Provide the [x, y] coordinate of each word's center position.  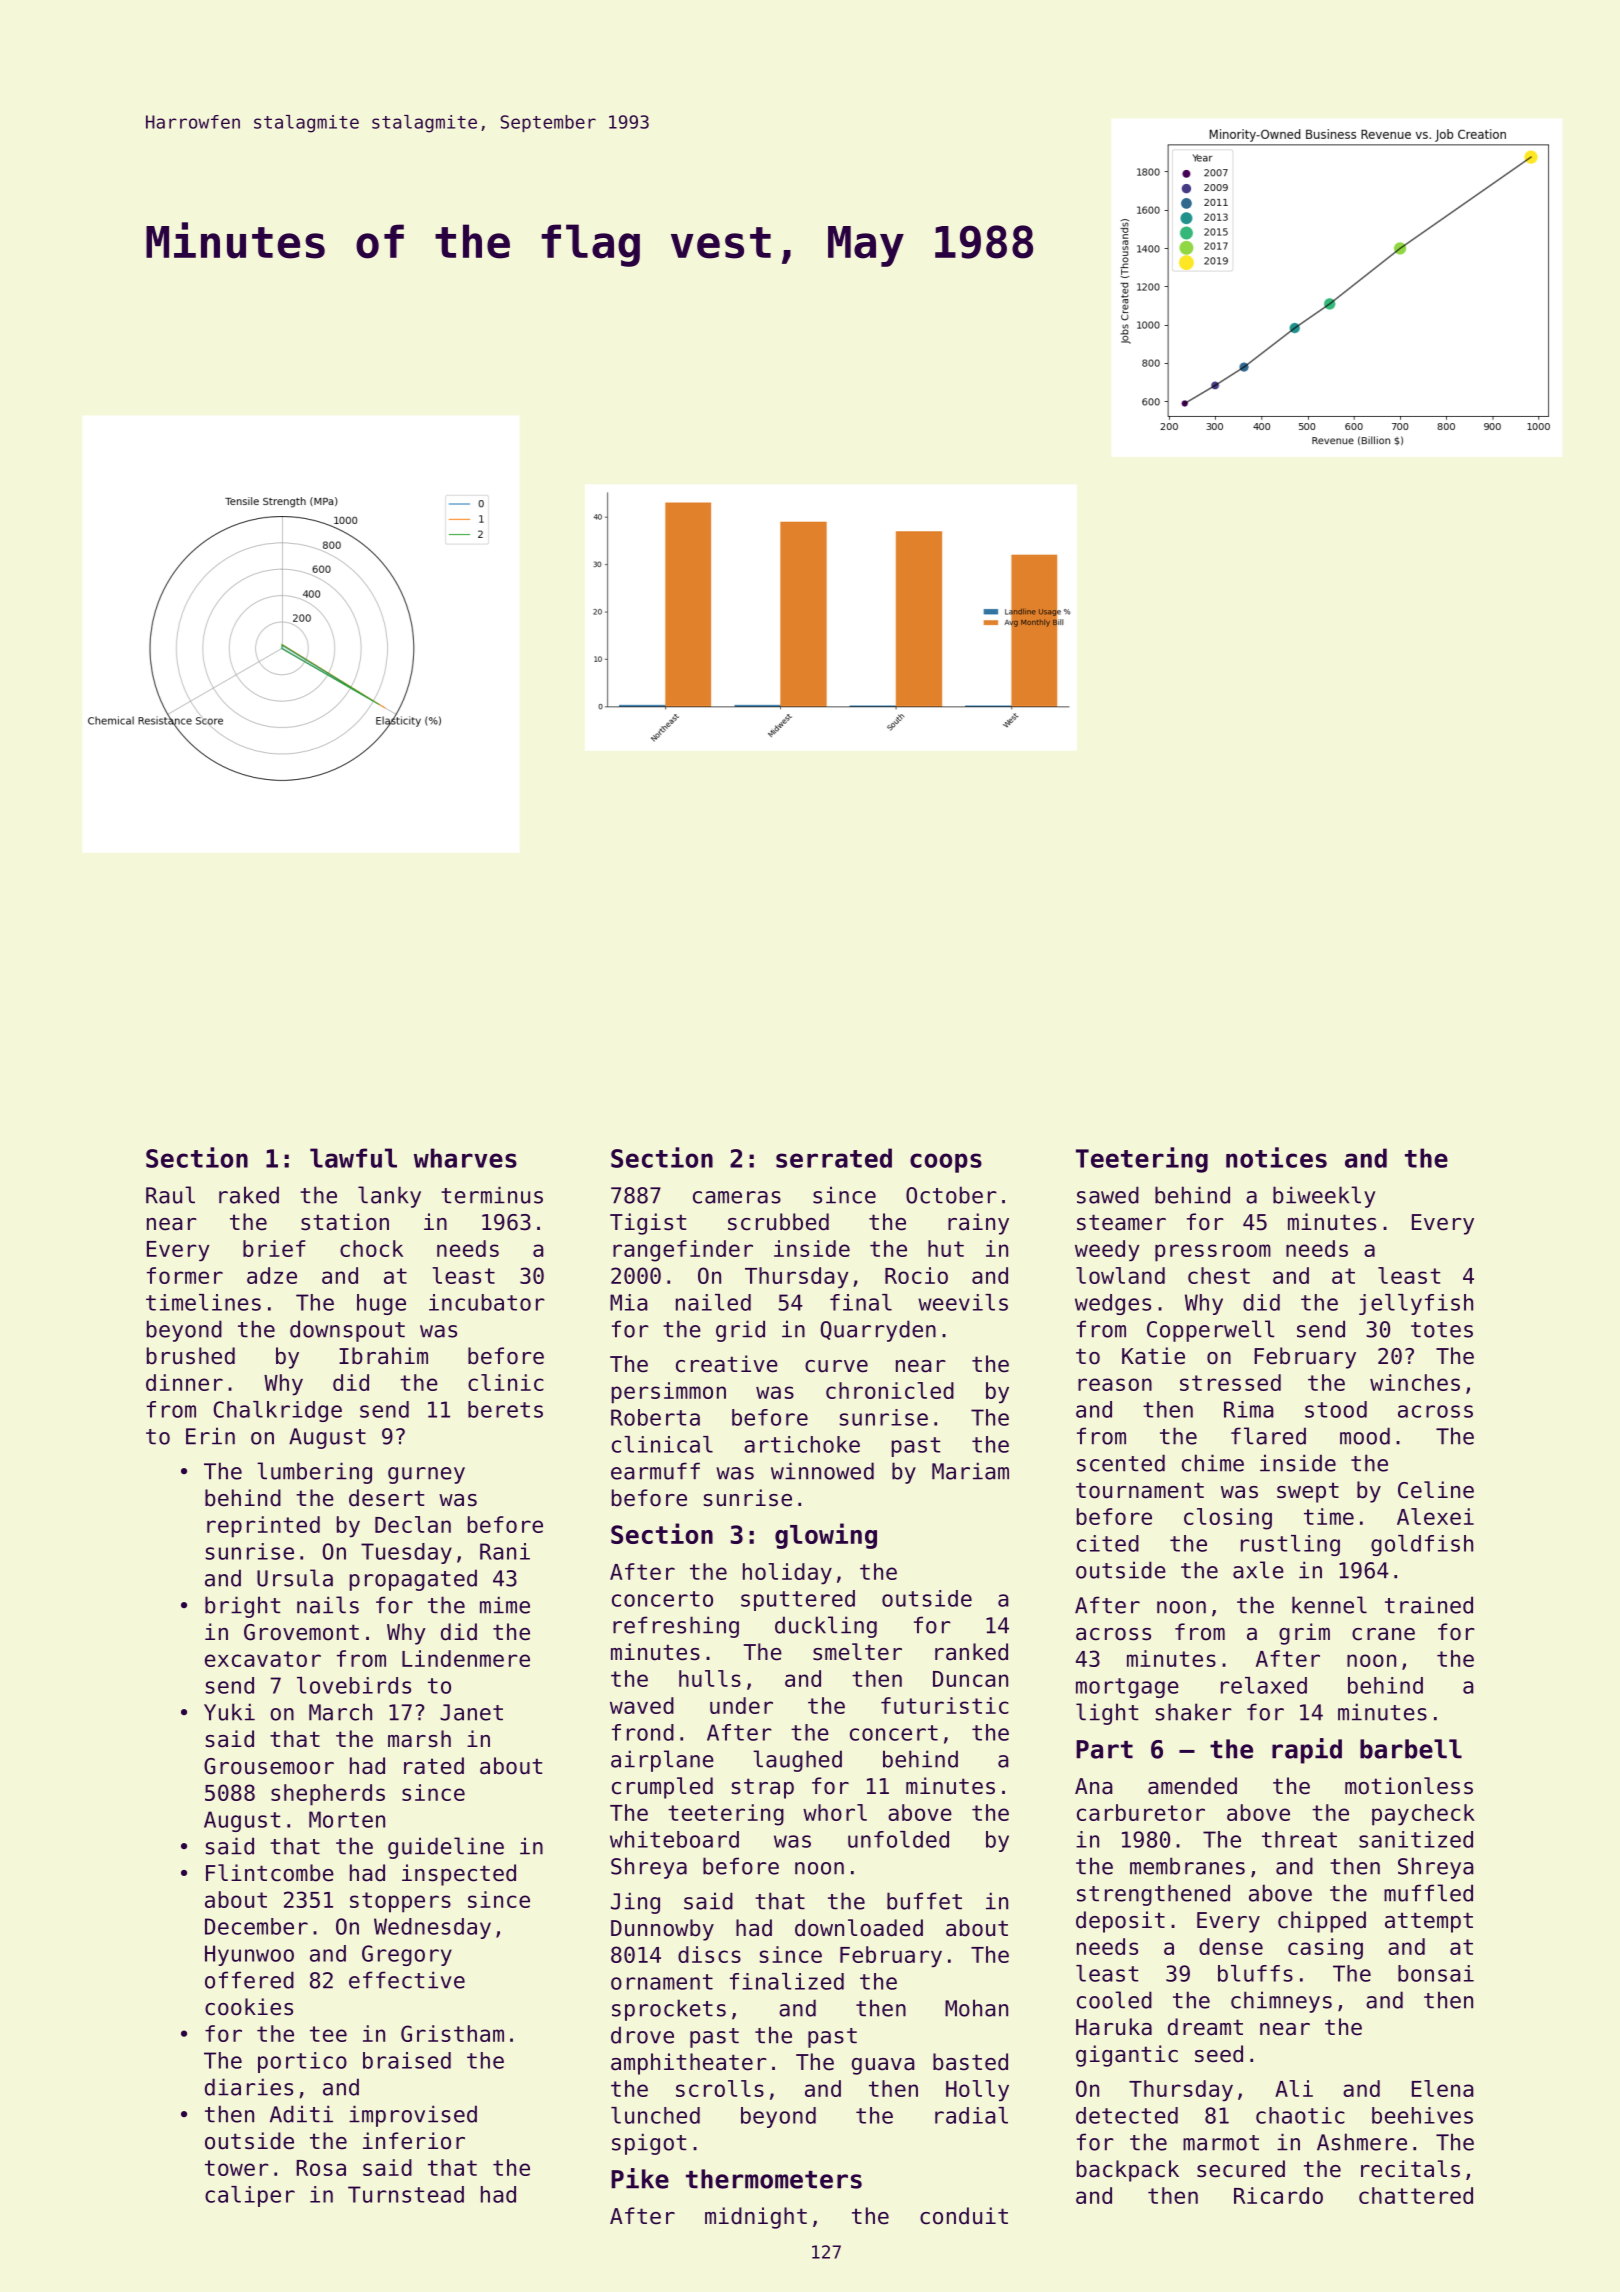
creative [727, 1364]
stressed [1230, 1382]
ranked [971, 1652]
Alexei [1435, 1516]
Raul [170, 1195]
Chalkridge [277, 1411]
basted [970, 2062]
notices [1276, 1157]
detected [1127, 2115]
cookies [249, 2007]
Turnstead [406, 2194]
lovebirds [354, 1685]
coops [946, 1163]
